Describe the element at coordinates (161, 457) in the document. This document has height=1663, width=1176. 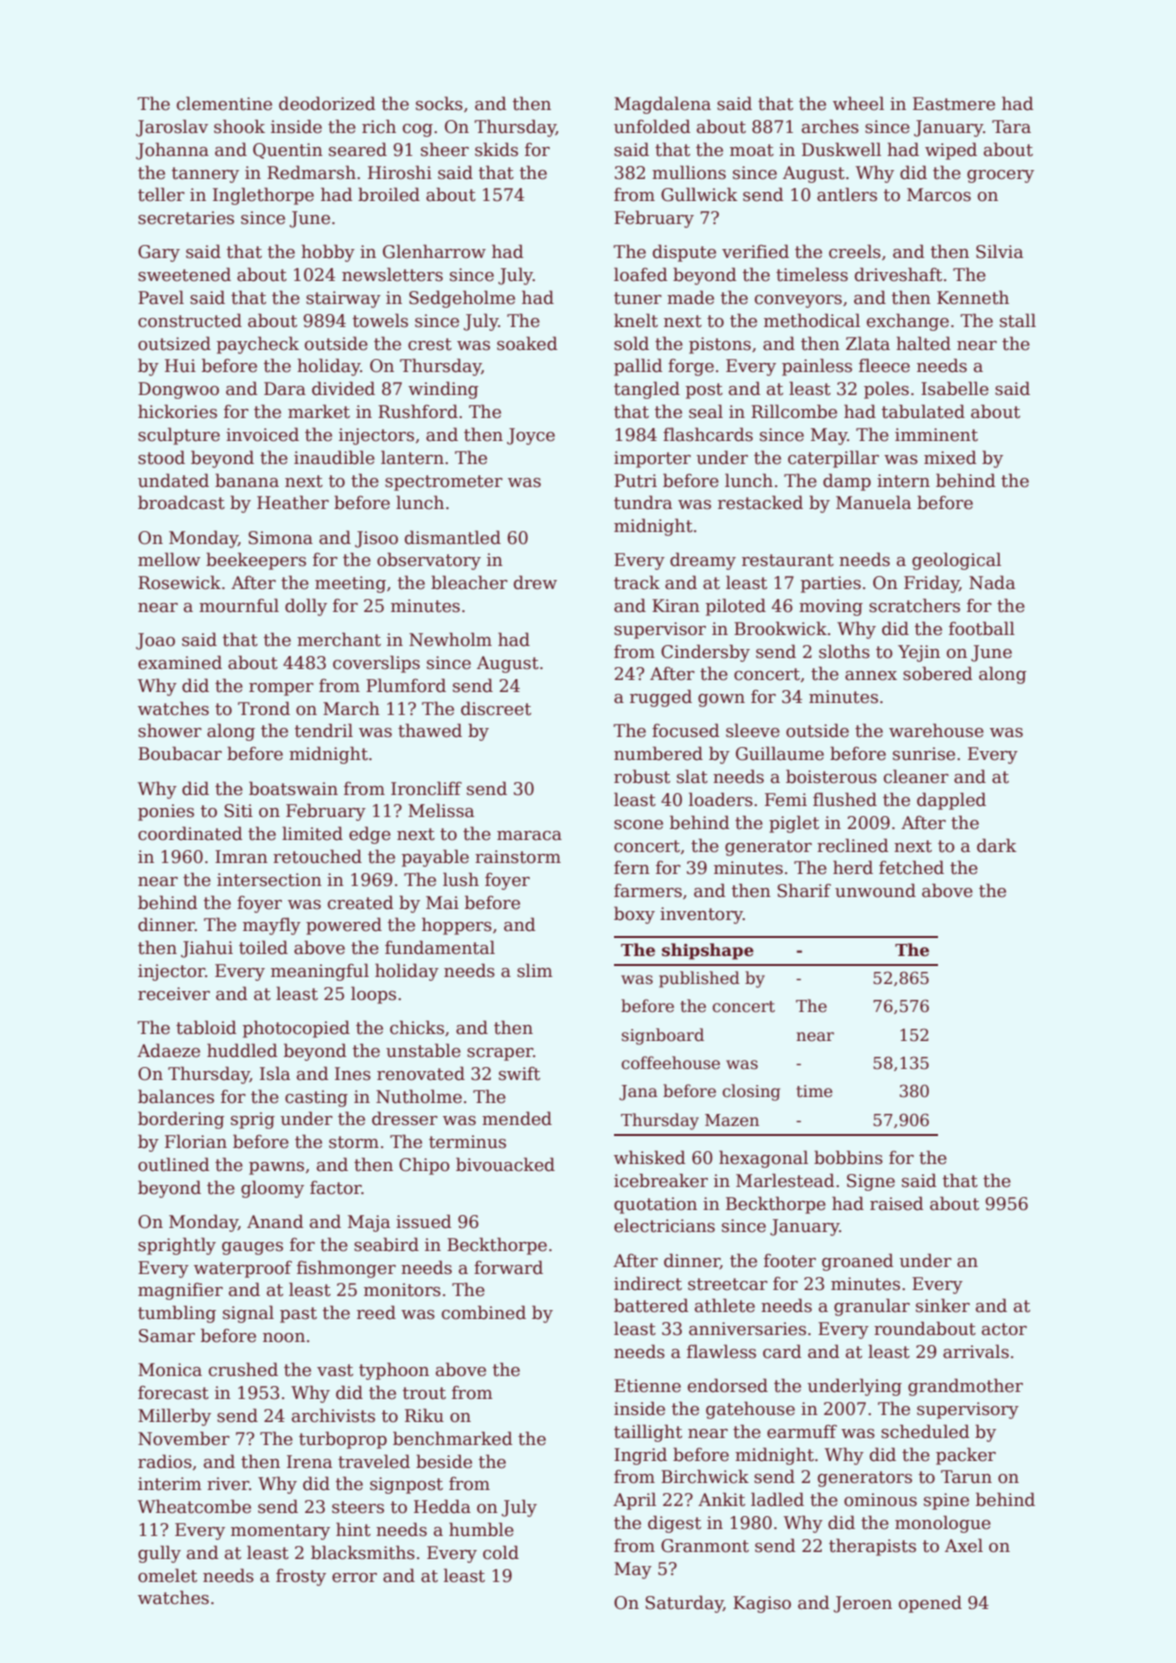
I see `stood` at that location.
